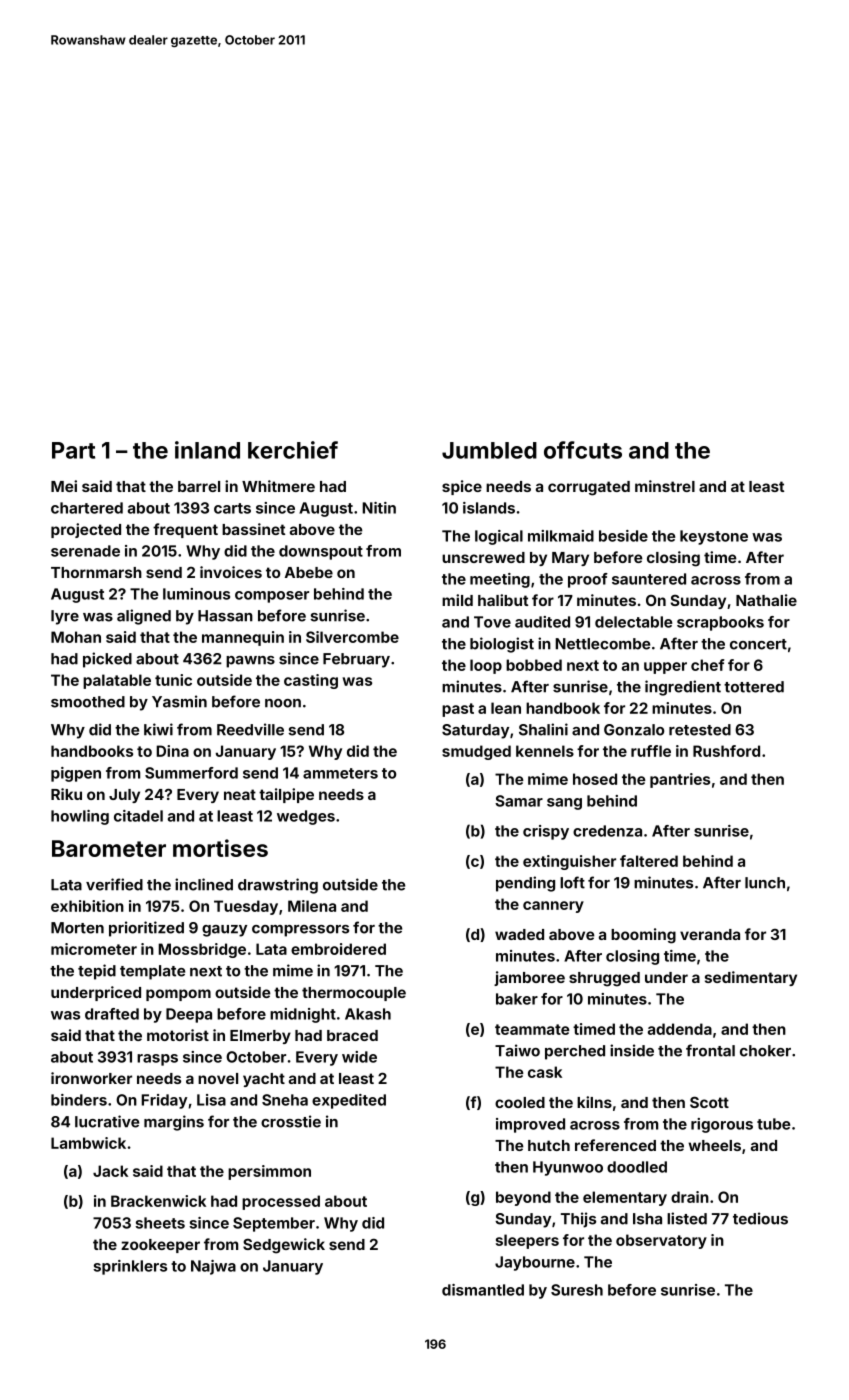  Describe the element at coordinates (483, 1290) in the page. I see `dismantled` at that location.
